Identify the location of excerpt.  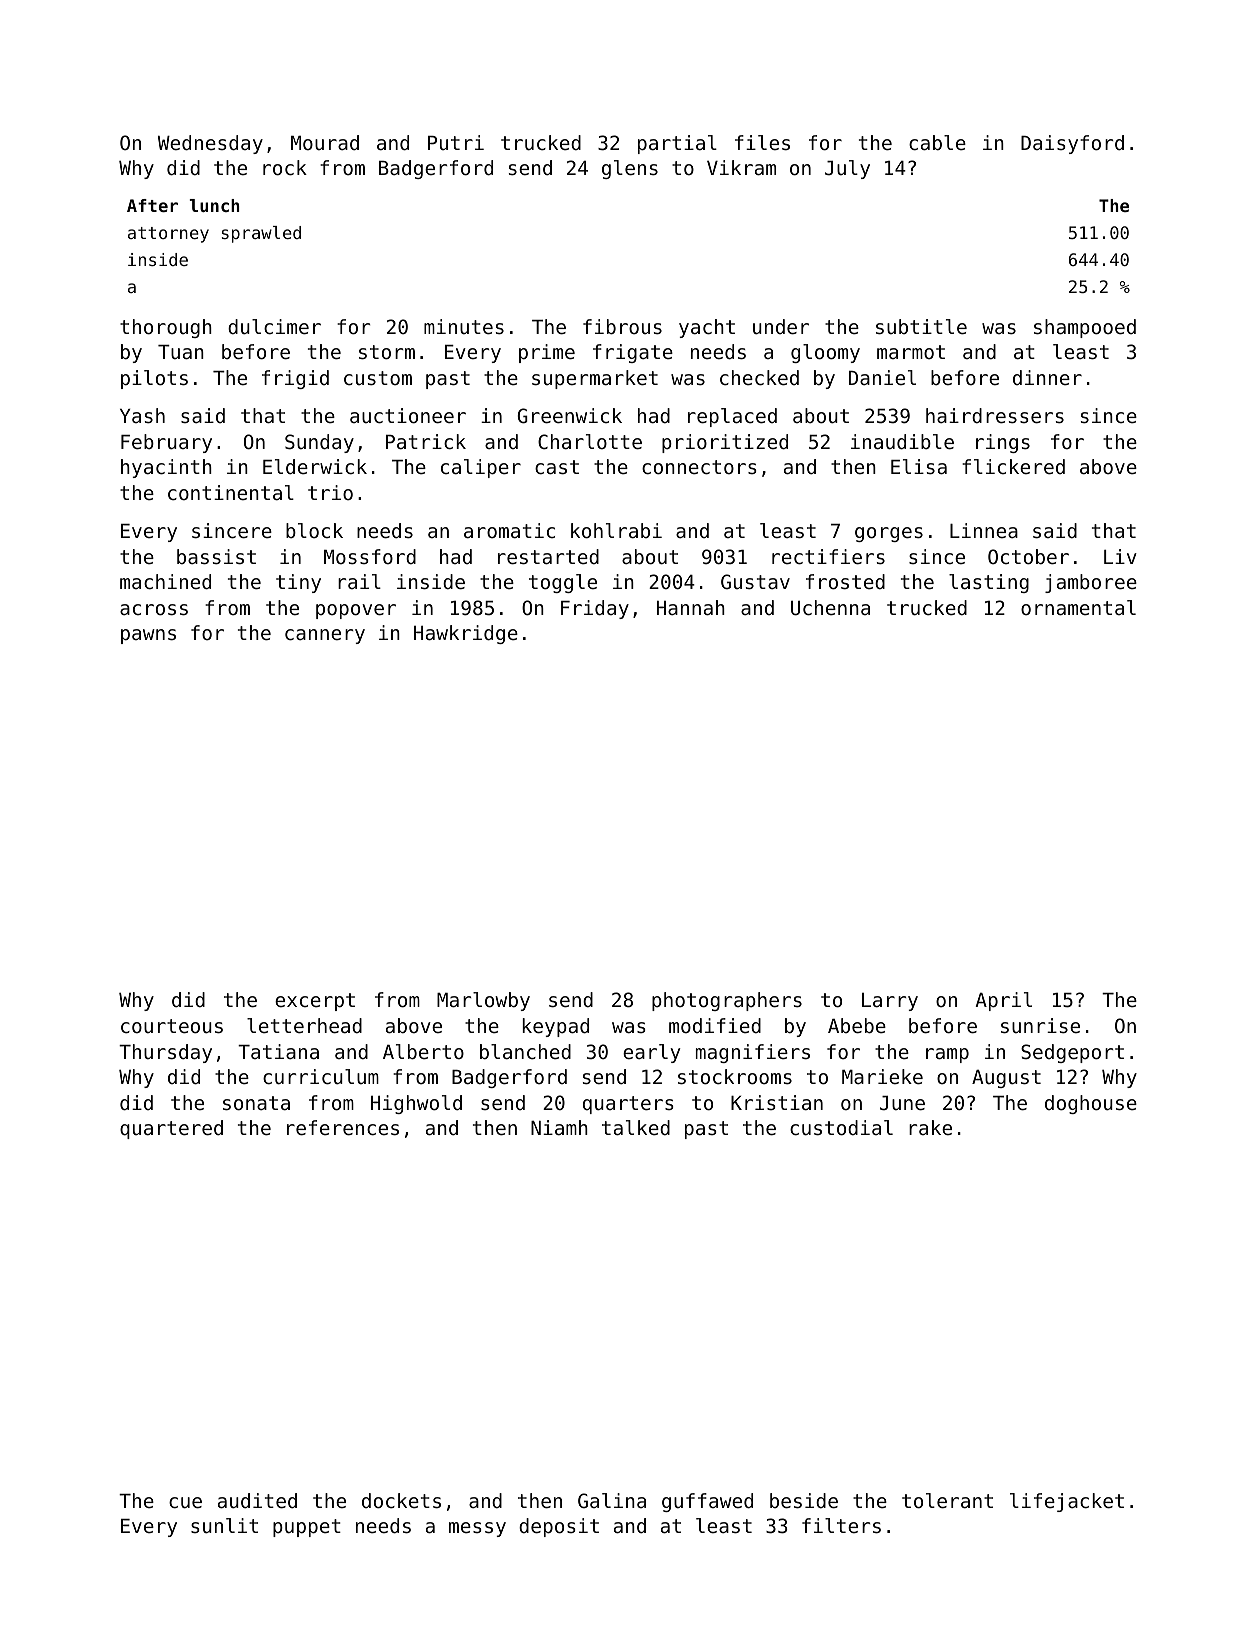
(315, 1002).
